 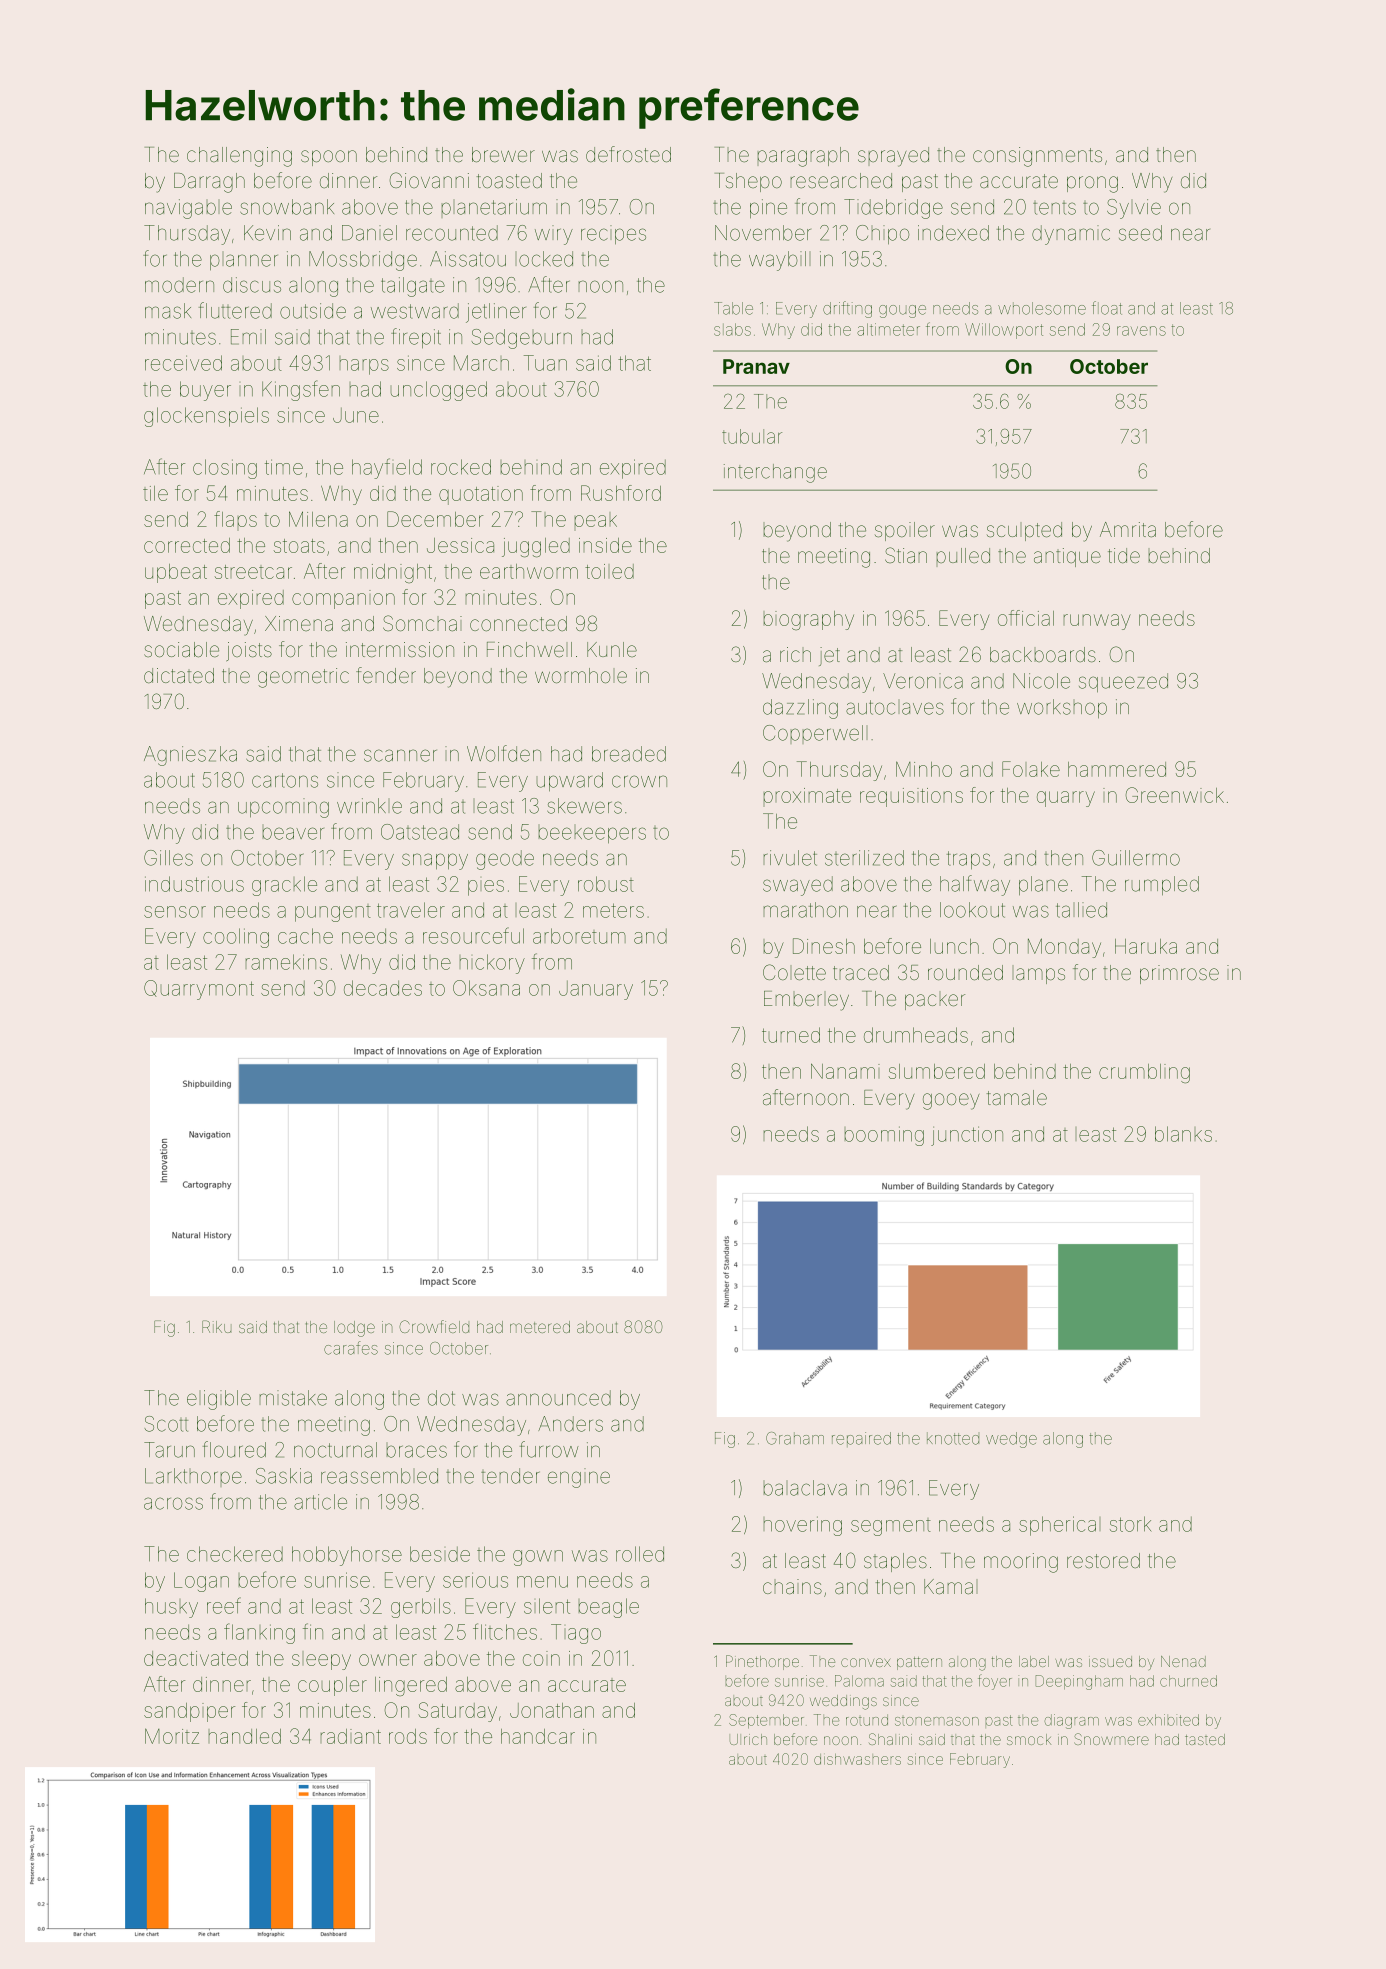 I want to click on churned, so click(x=1188, y=1681).
